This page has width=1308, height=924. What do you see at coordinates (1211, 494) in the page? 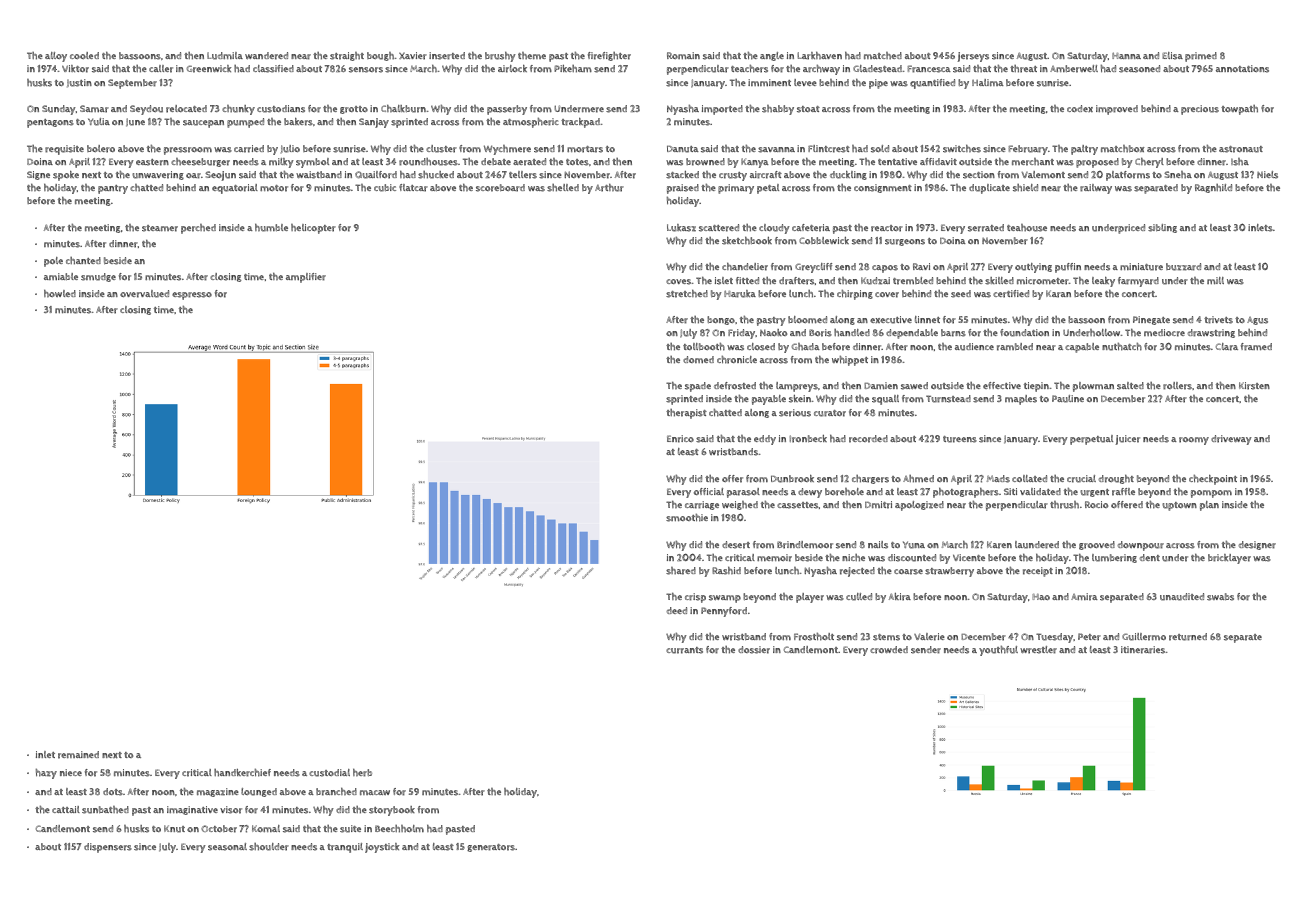
I see `pompom` at bounding box center [1211, 494].
